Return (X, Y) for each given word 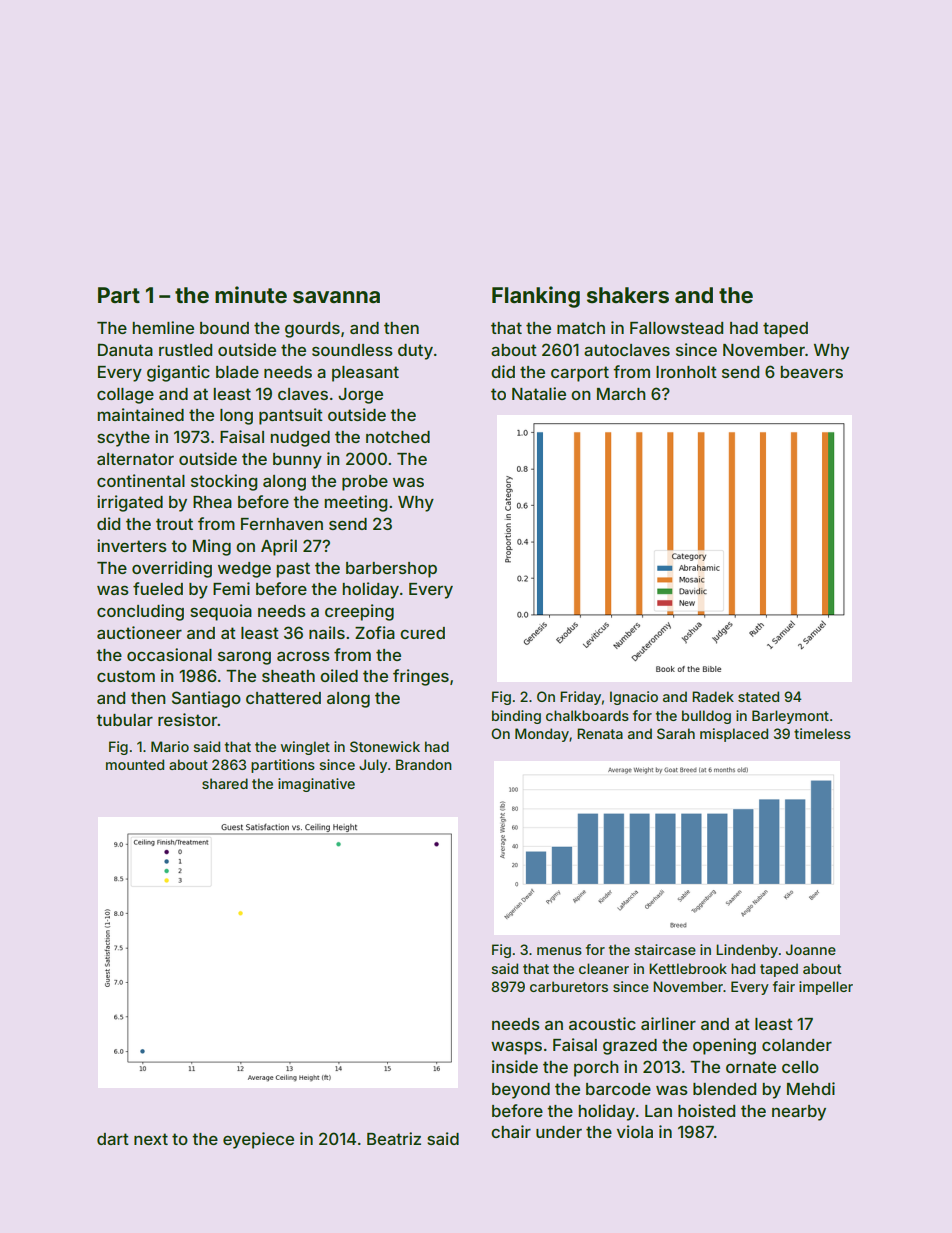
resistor (188, 719)
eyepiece (258, 1140)
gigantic (178, 373)
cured (422, 633)
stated (758, 696)
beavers (811, 372)
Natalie (539, 393)
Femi (231, 588)
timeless (822, 733)
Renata (600, 733)
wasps (516, 1048)
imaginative (316, 785)
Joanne (811, 949)
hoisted (706, 1110)
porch (596, 1069)
